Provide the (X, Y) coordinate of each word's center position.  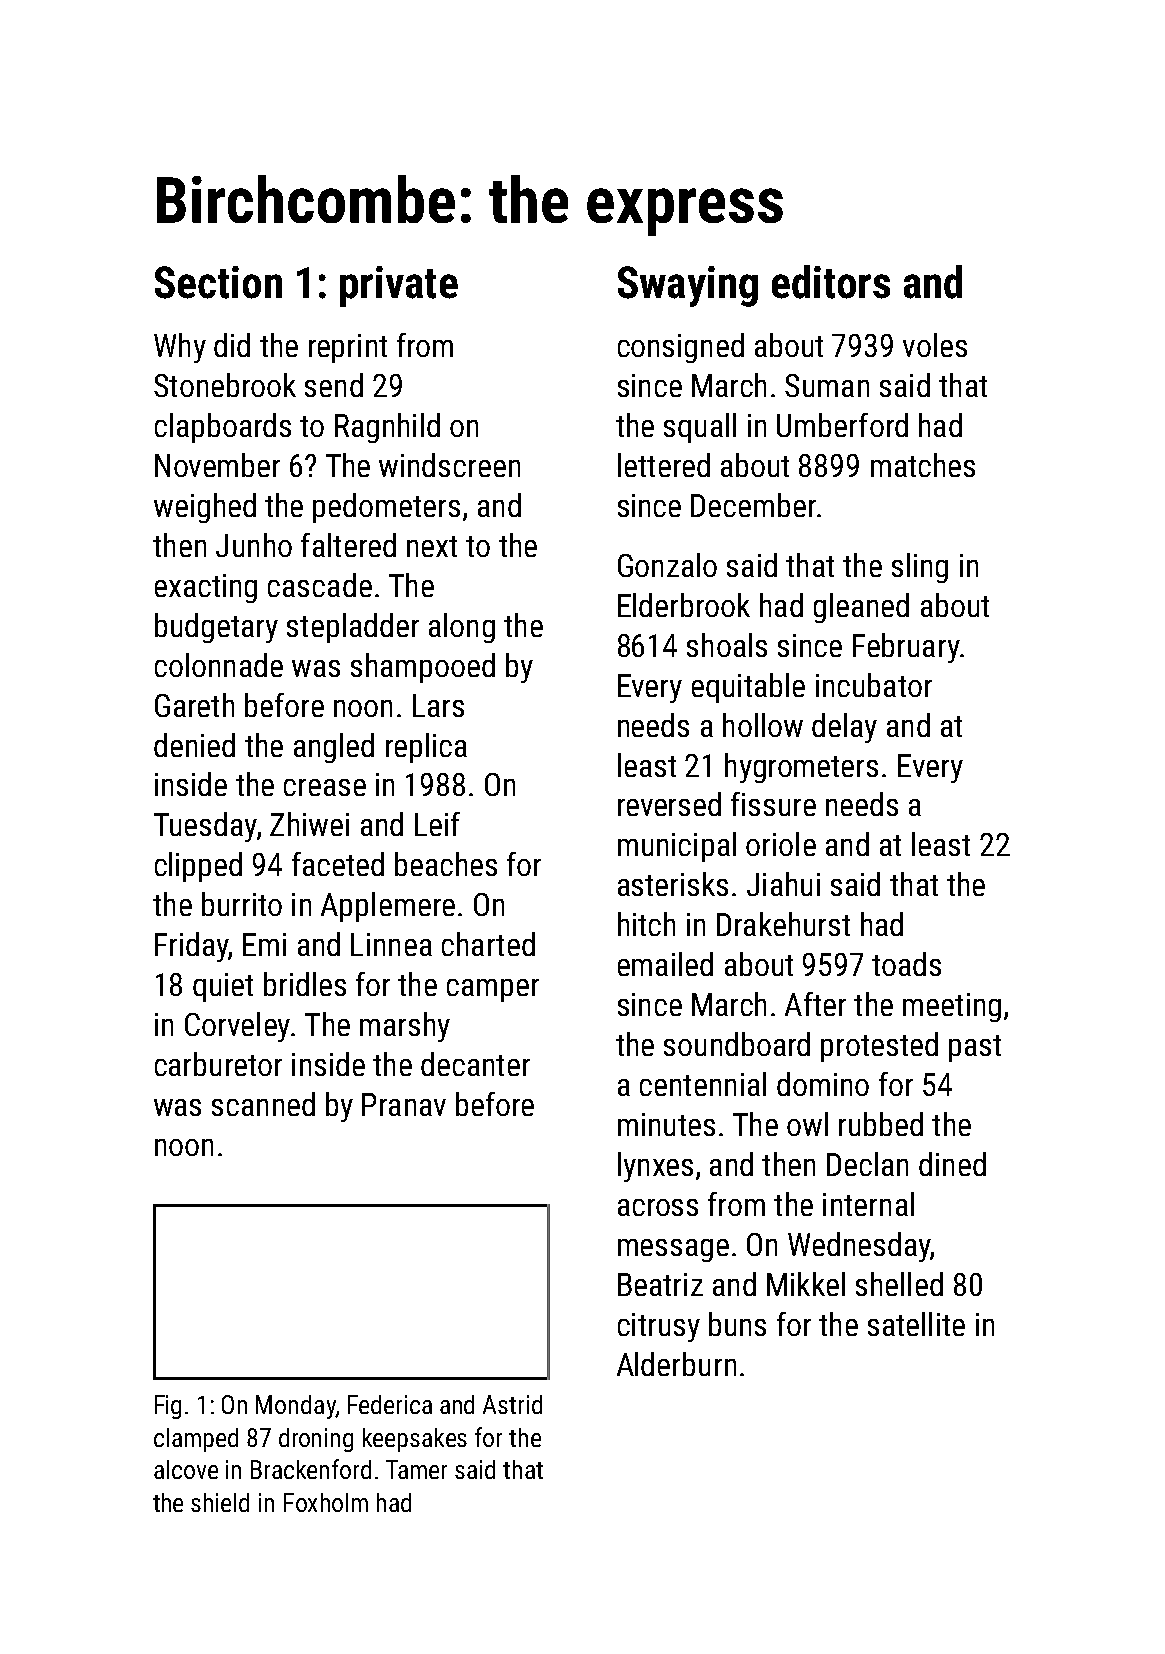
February (906, 648)
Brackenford (311, 1469)
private (399, 286)
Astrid (512, 1404)
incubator (874, 685)
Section (218, 282)
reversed (669, 804)
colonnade (219, 665)
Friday (191, 947)
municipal (677, 847)
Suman (827, 385)
